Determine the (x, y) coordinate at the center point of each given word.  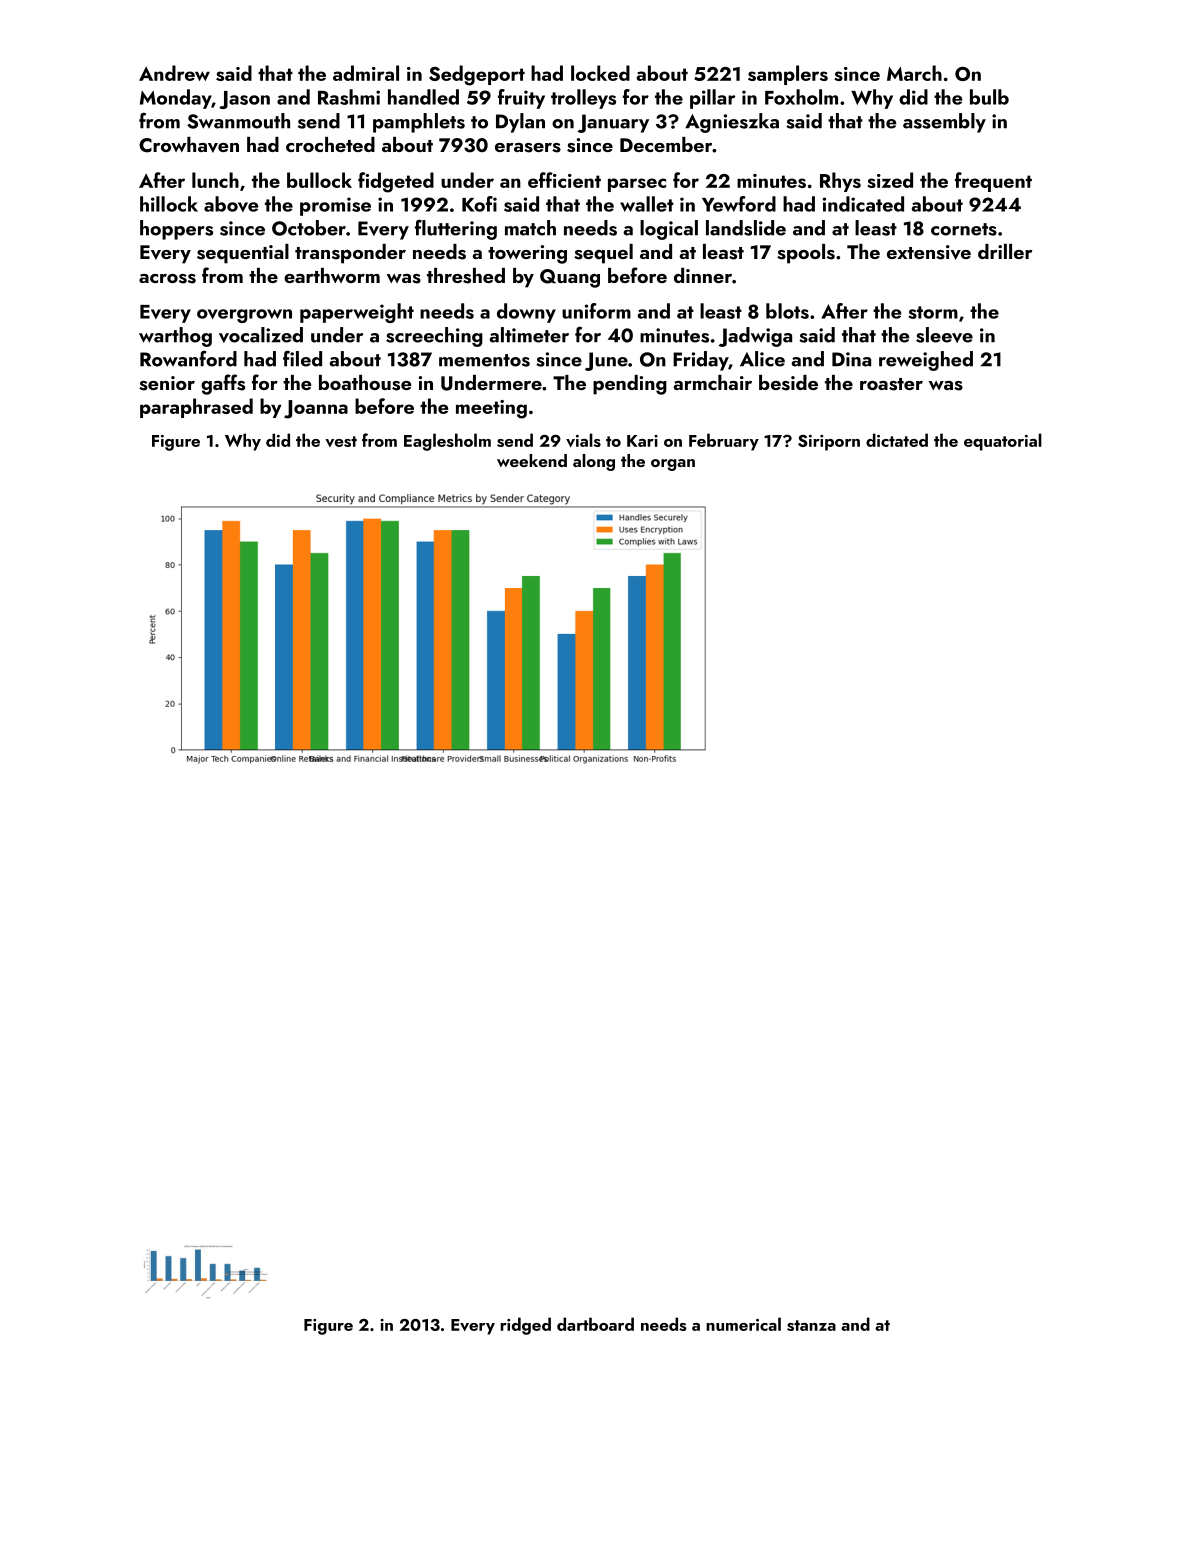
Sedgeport (477, 75)
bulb (989, 97)
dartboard (595, 1324)
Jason (244, 100)
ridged (525, 1326)
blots (787, 311)
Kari (642, 441)
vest (341, 441)
